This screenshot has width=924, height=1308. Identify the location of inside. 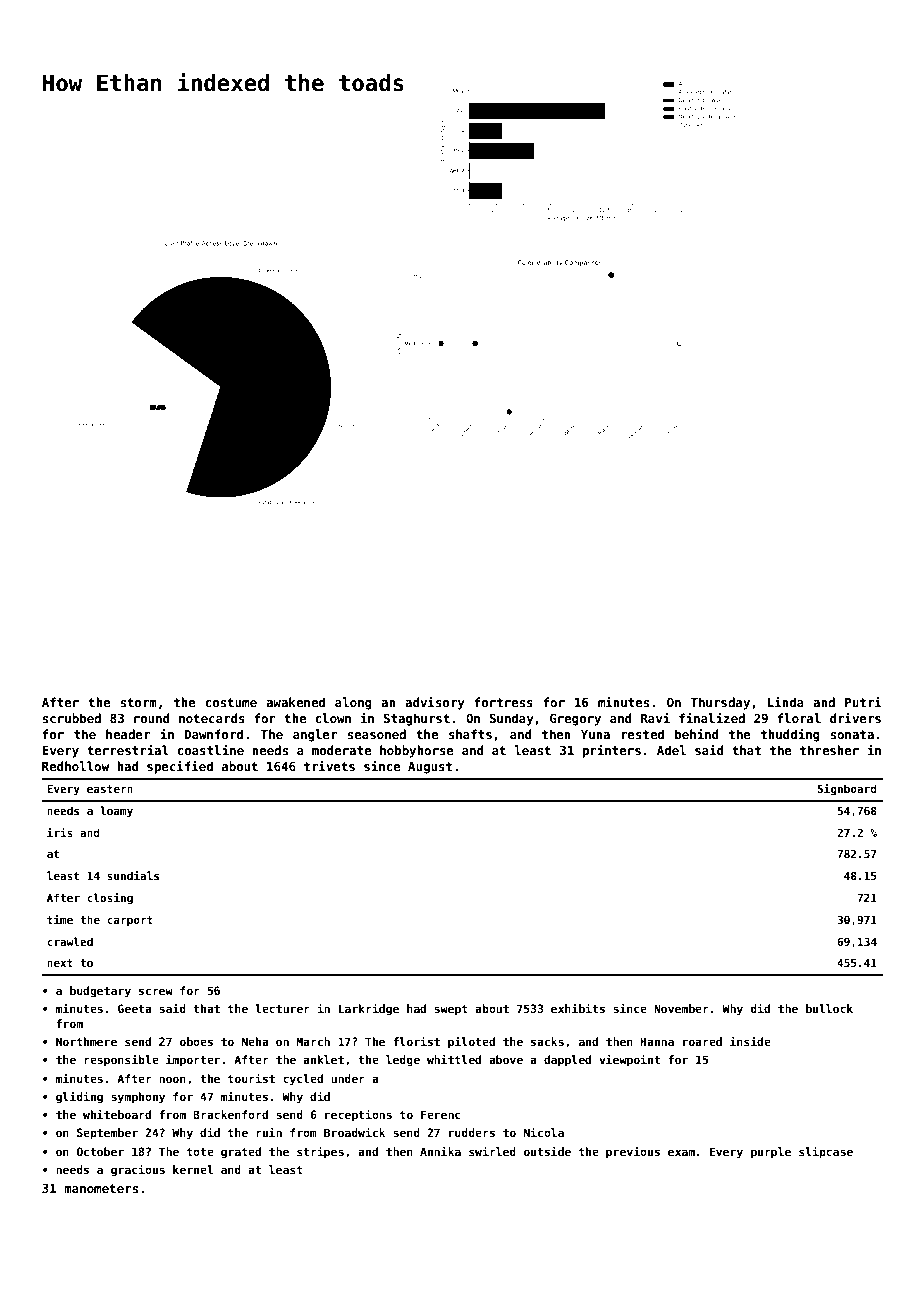
(750, 1041).
